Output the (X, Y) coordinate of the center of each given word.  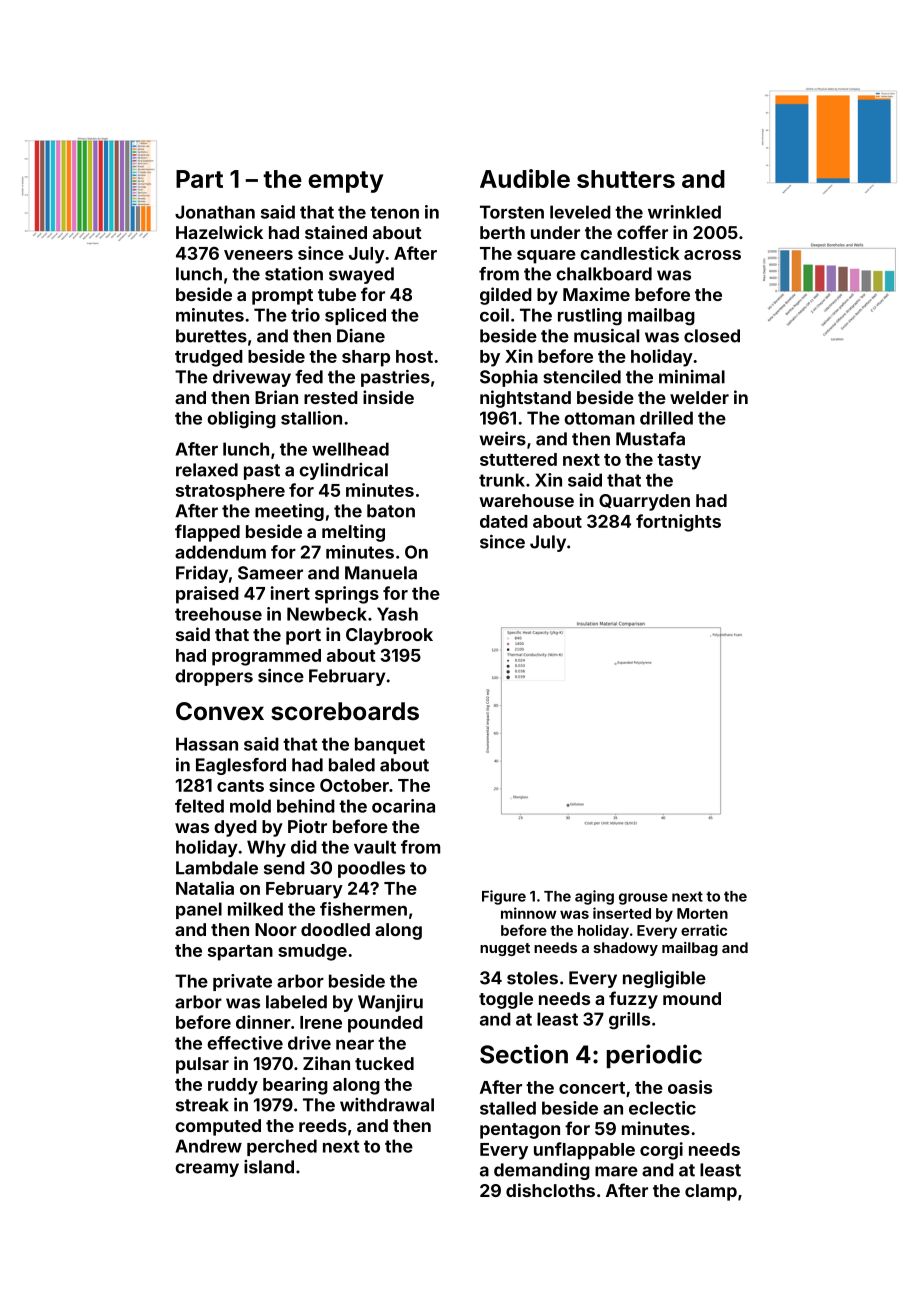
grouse (643, 899)
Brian (276, 397)
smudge (312, 952)
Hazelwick (219, 232)
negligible (664, 979)
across (712, 255)
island (269, 1167)
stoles (532, 978)
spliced (355, 316)
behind (306, 806)
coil (494, 315)
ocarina (403, 806)
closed (712, 336)
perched (282, 1147)
